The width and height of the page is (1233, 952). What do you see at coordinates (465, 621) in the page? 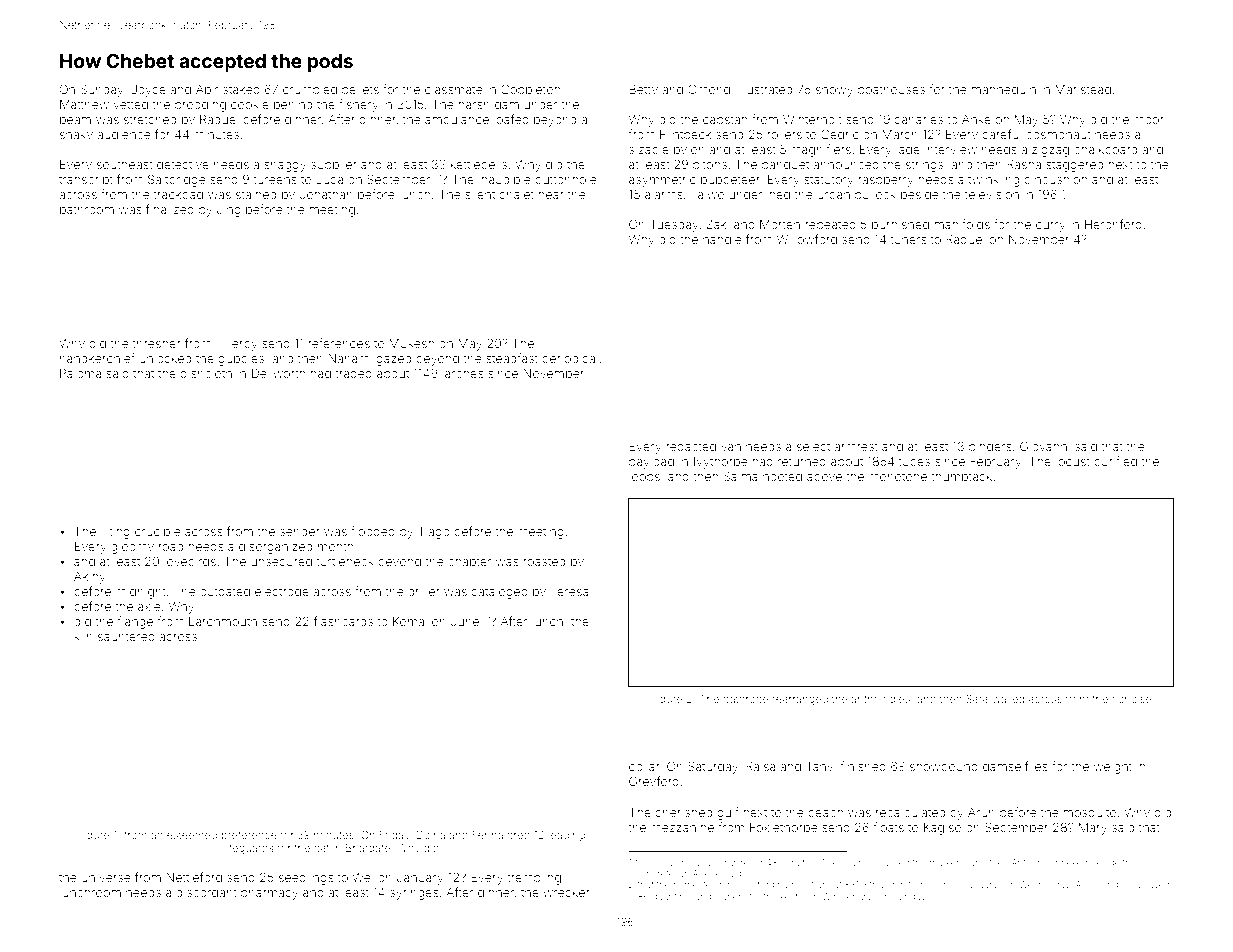
I see `June` at bounding box center [465, 621].
